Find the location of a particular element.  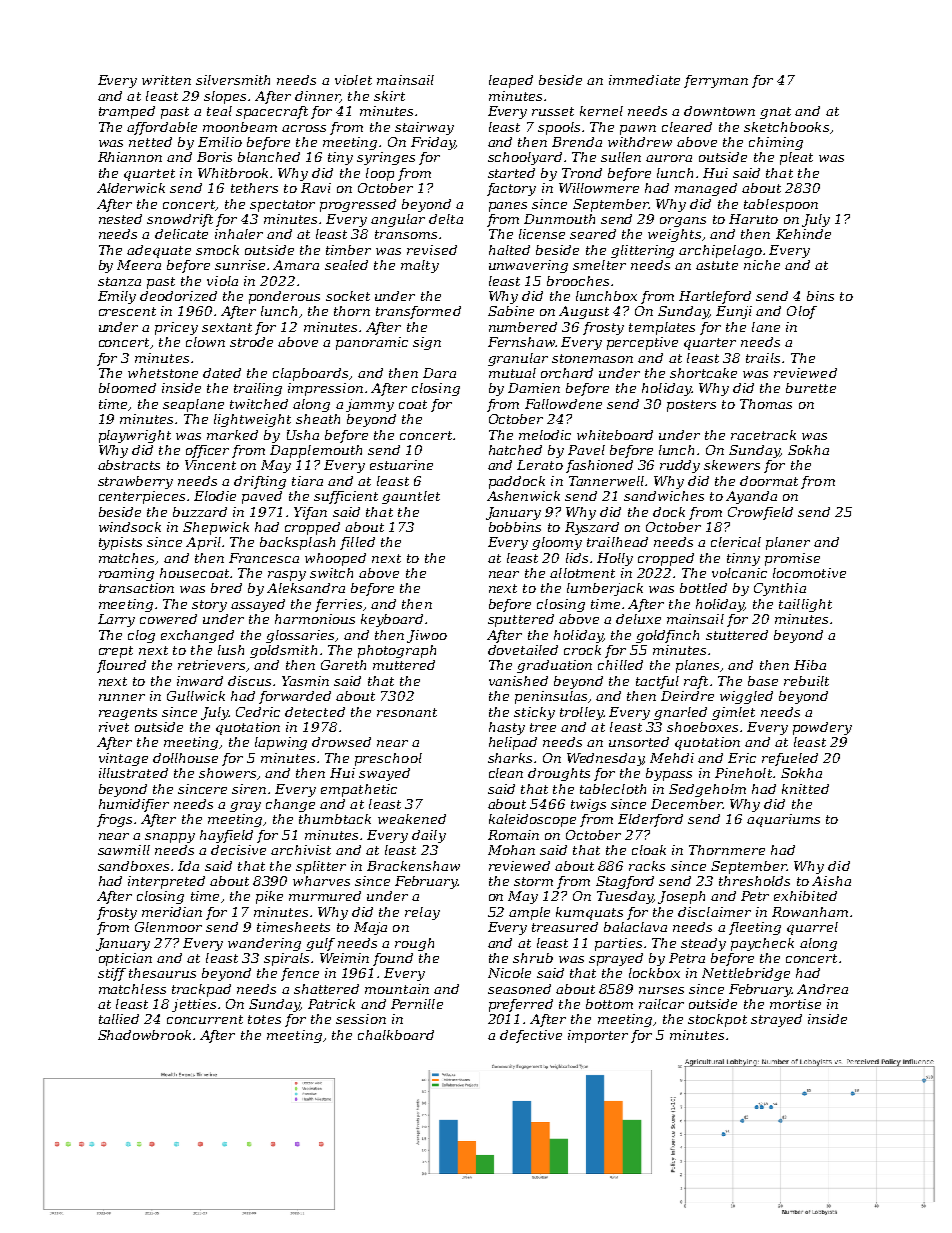

Sabine is located at coordinates (511, 311).
